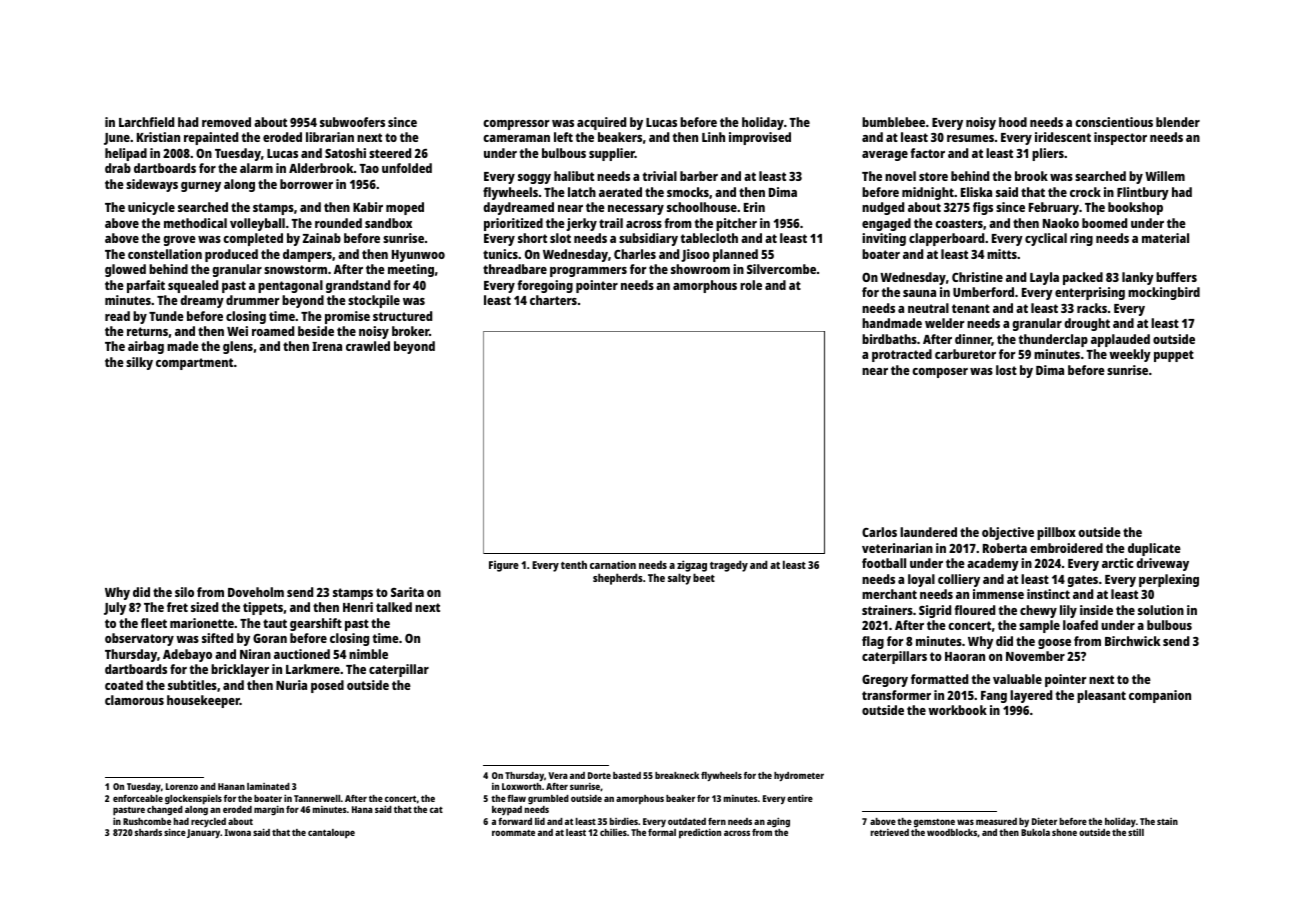 This screenshot has height=924, width=1308. Describe the element at coordinates (934, 823) in the screenshot. I see `gemstone` at that location.
